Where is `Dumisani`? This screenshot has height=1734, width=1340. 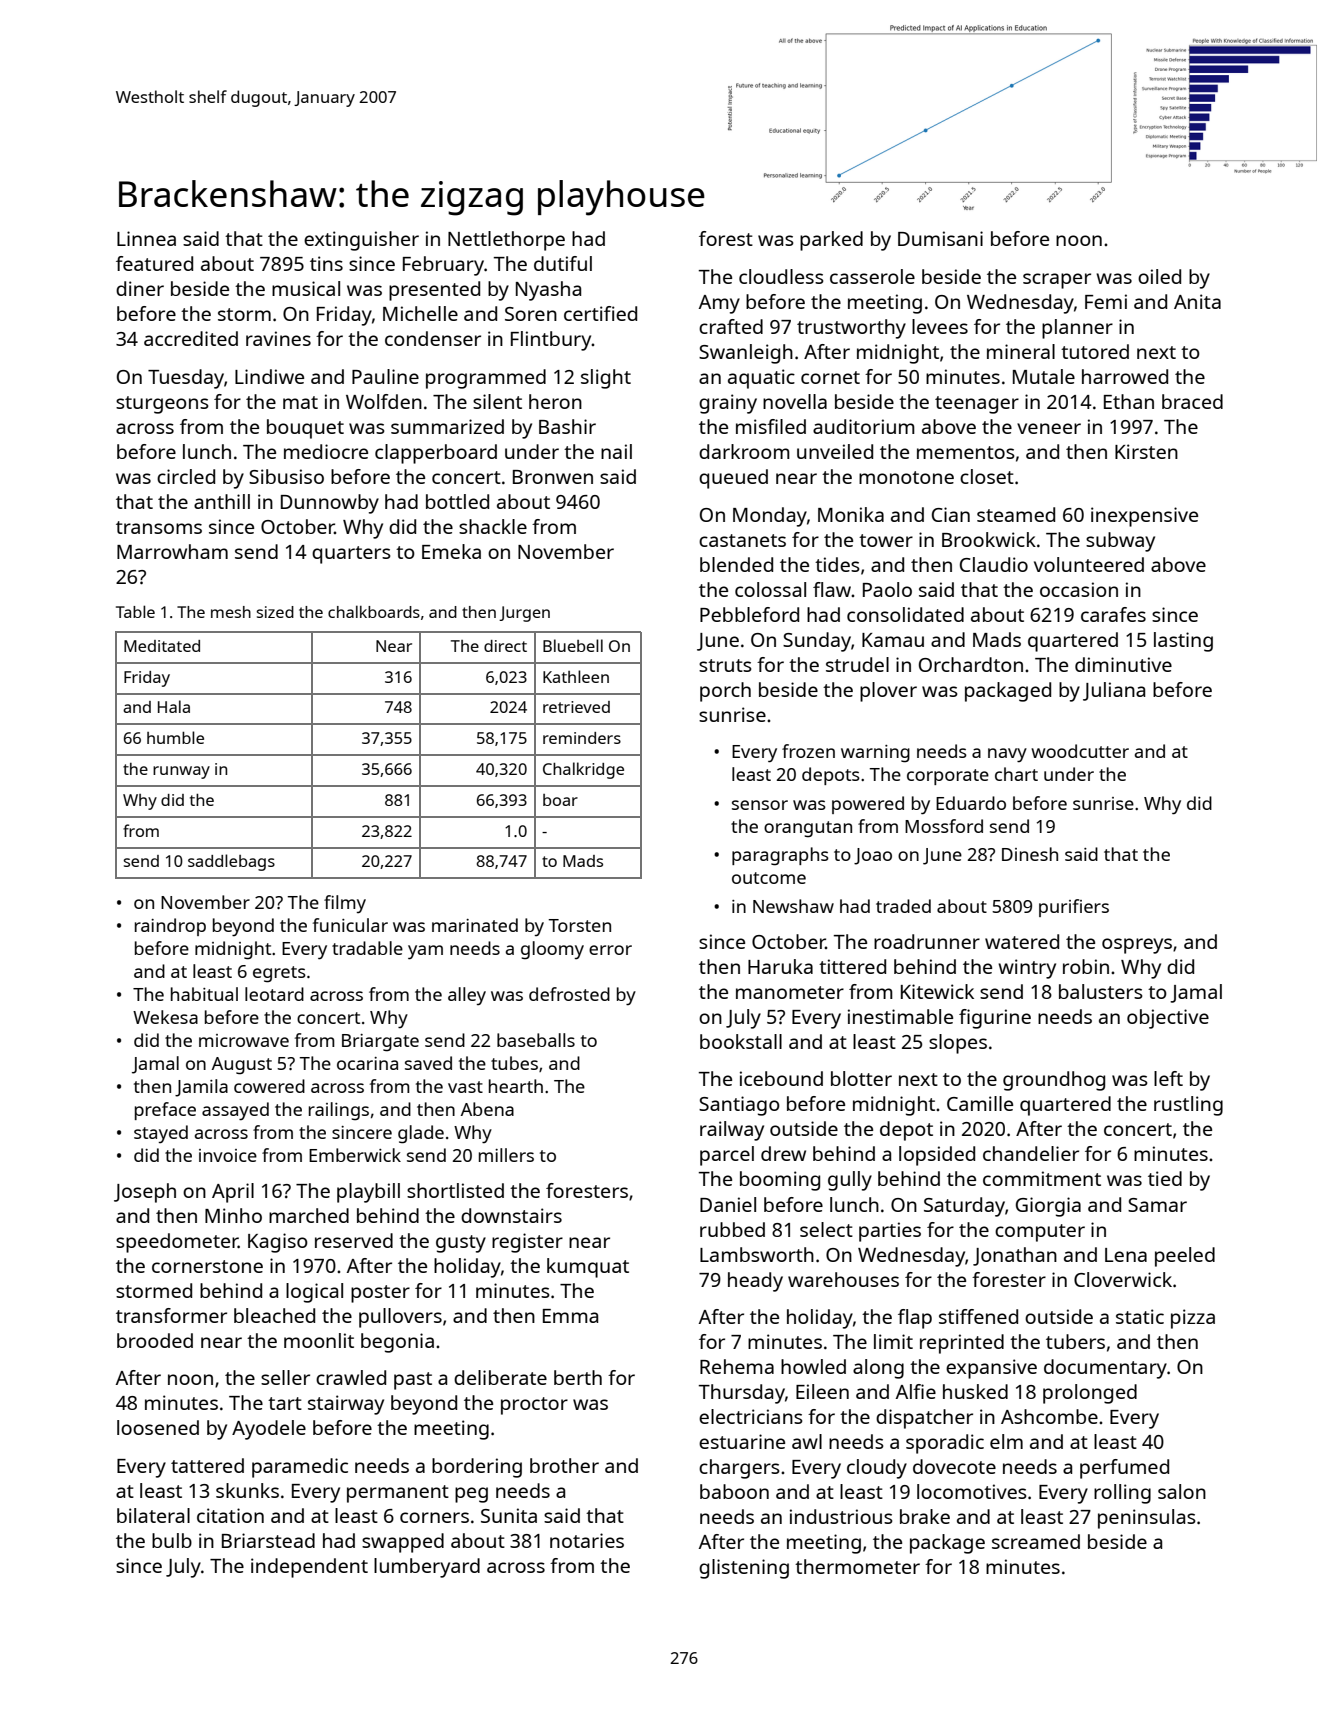
Dumisani is located at coordinates (940, 238).
